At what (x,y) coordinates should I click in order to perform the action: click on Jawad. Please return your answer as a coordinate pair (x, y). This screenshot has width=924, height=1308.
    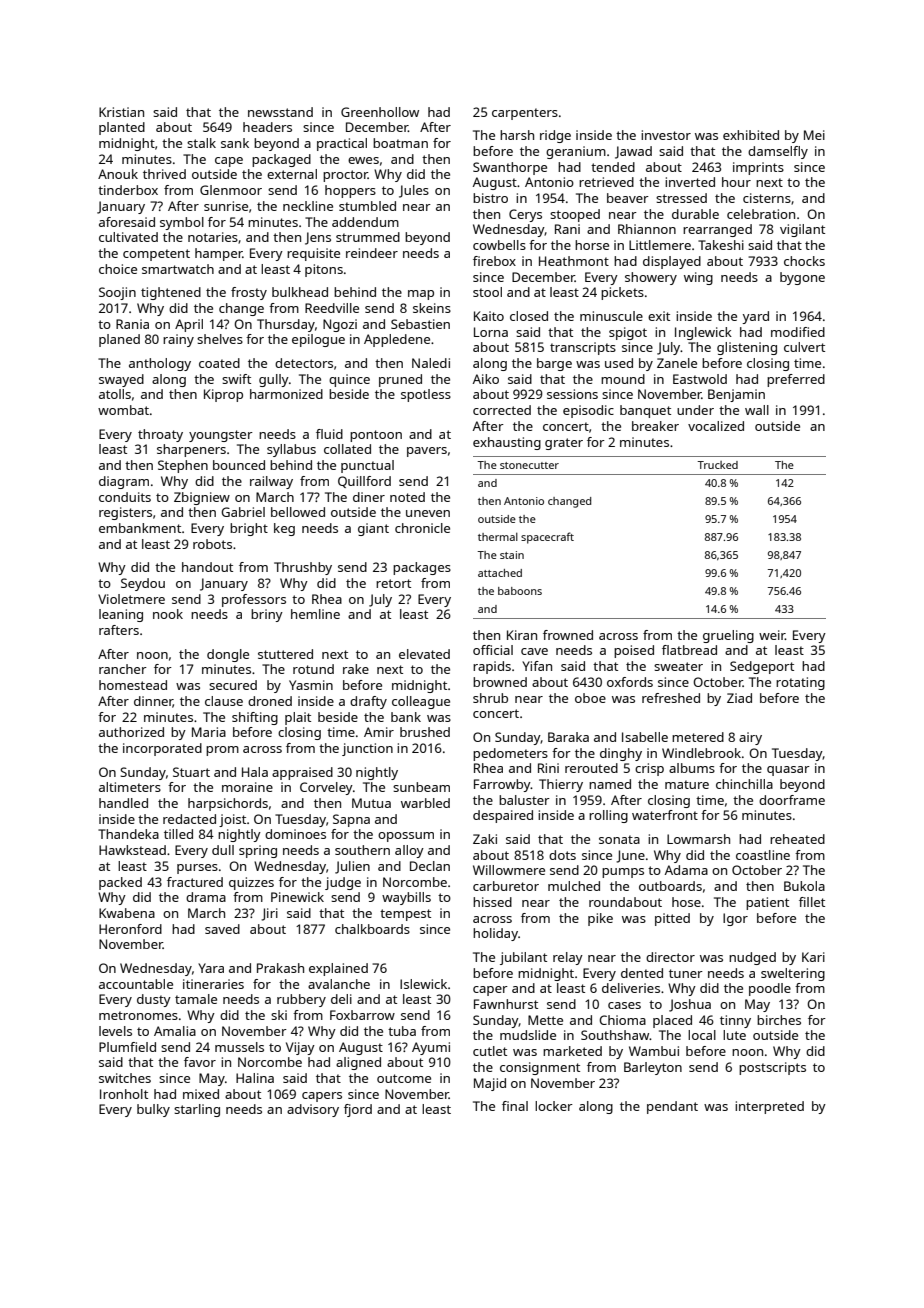
    Looking at the image, I should click on (633, 152).
